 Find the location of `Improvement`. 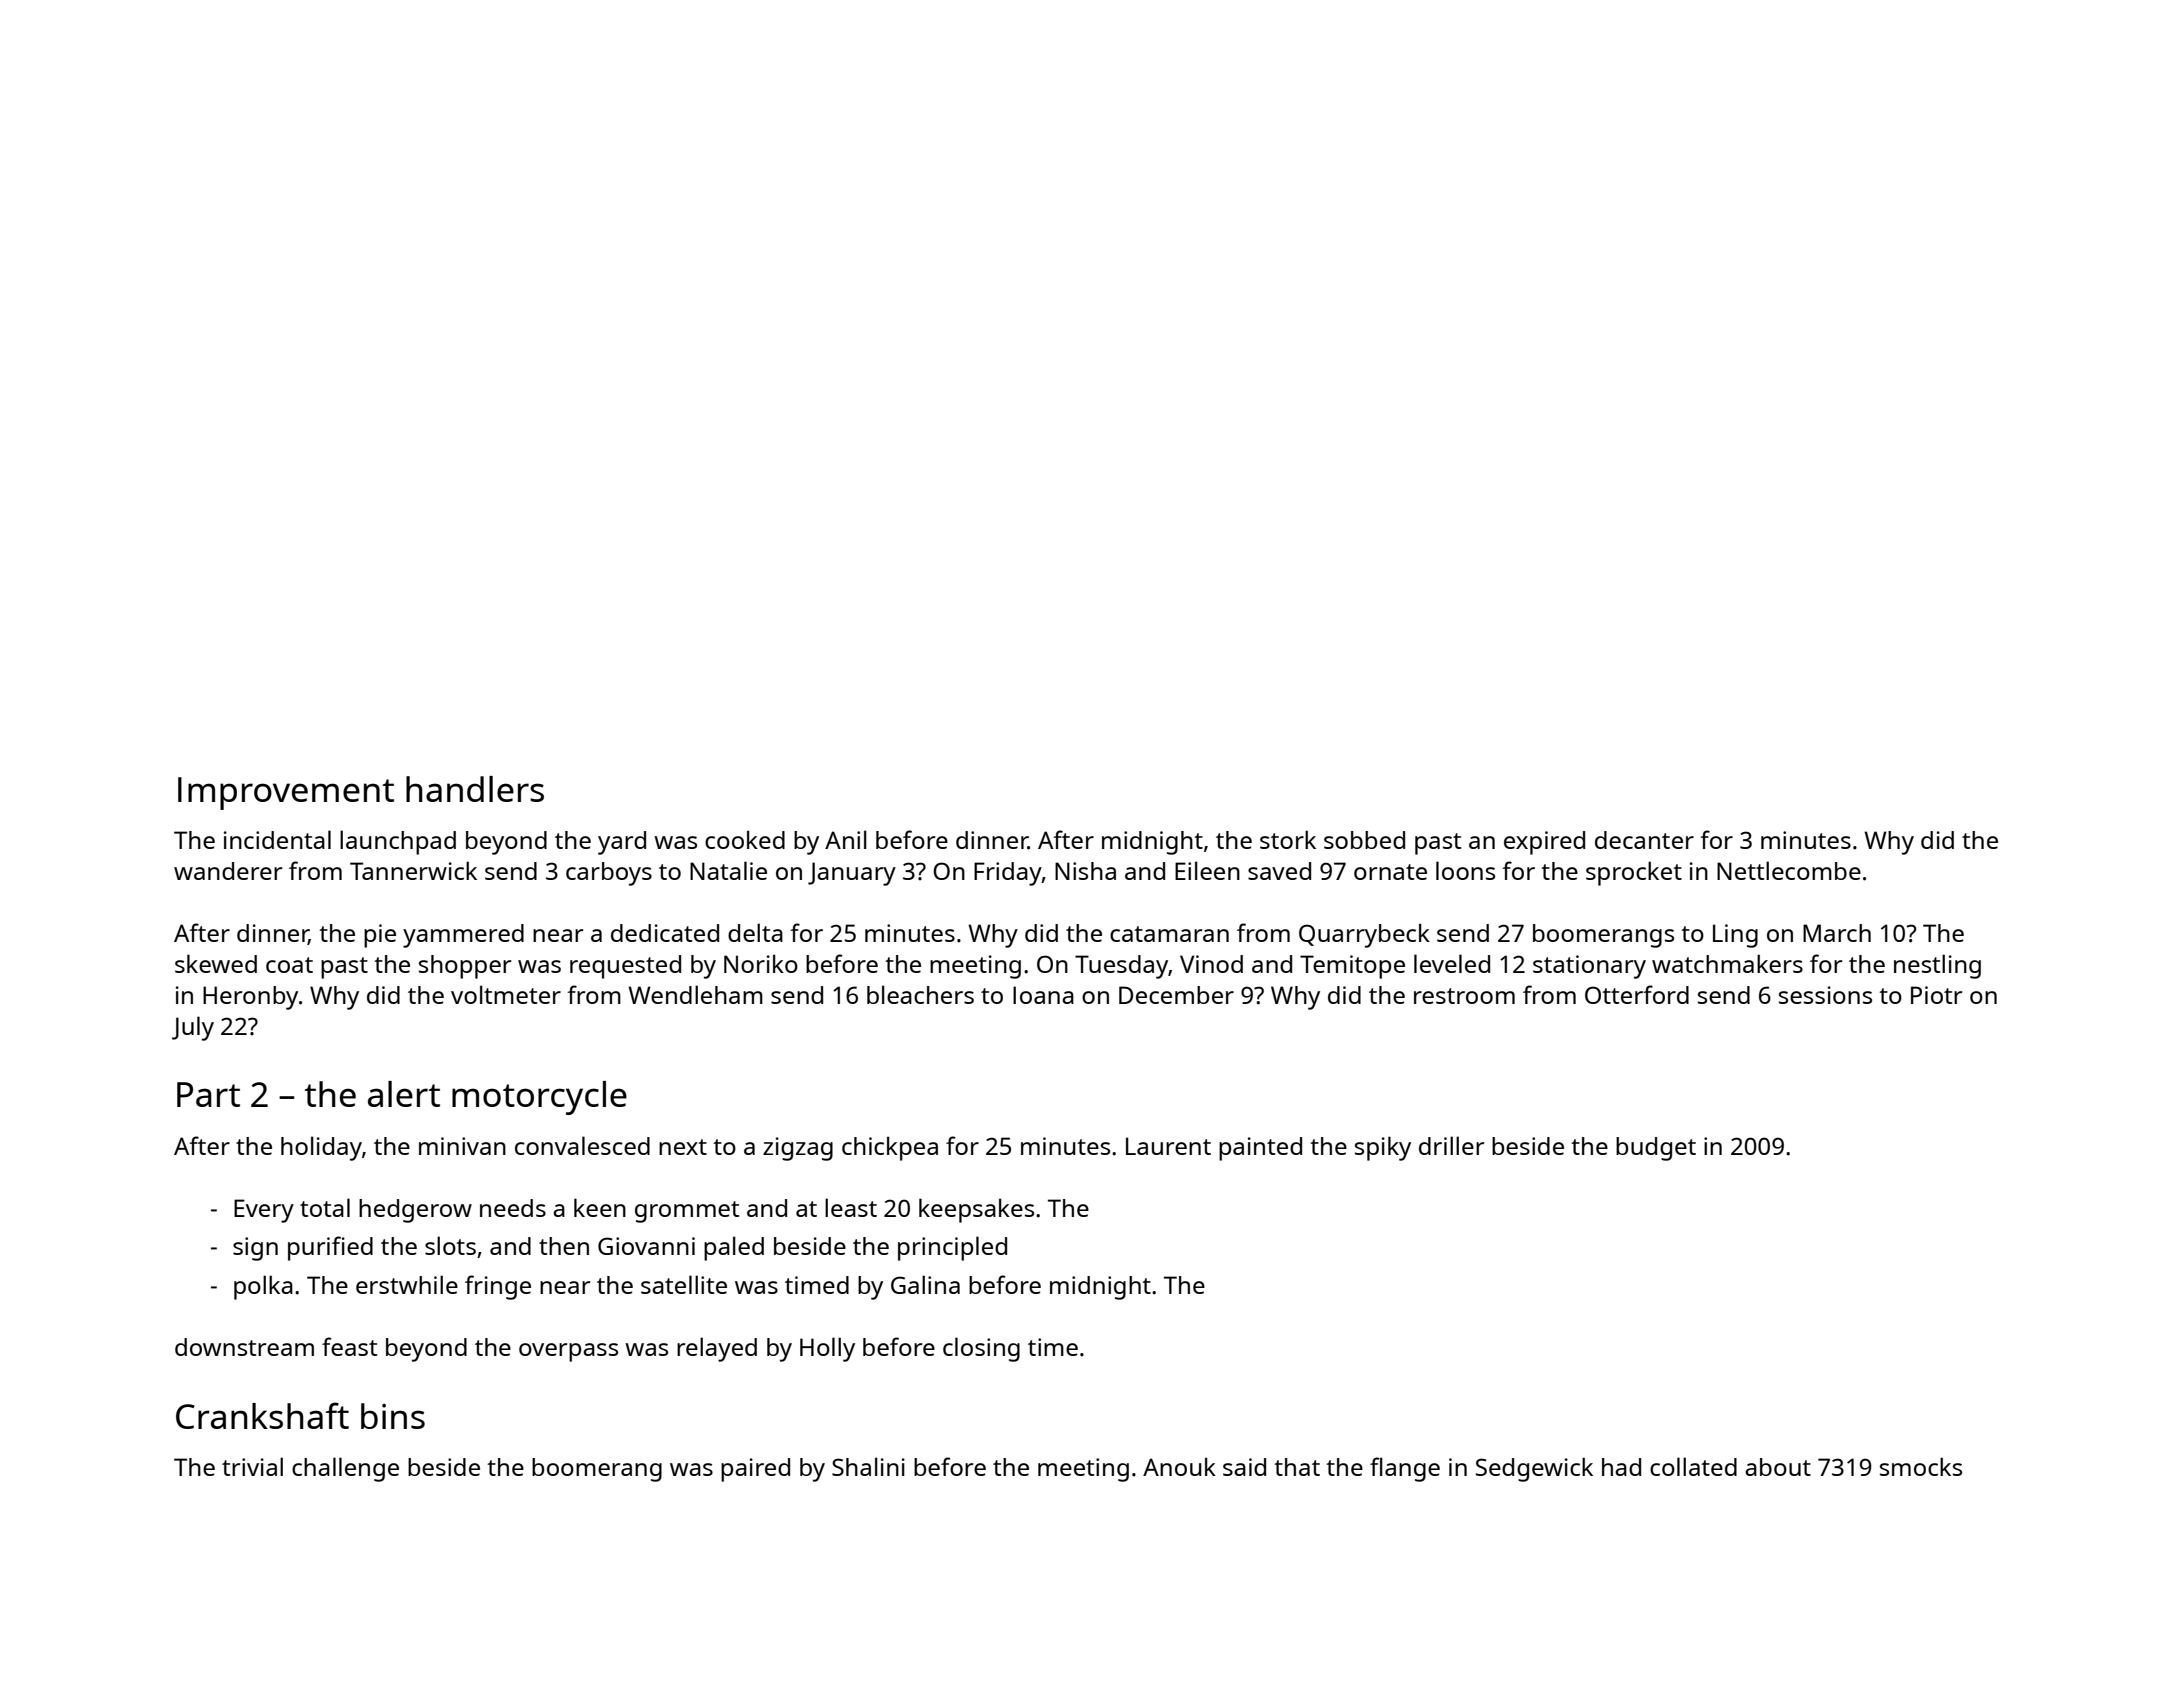

Improvement is located at coordinates (286, 793).
